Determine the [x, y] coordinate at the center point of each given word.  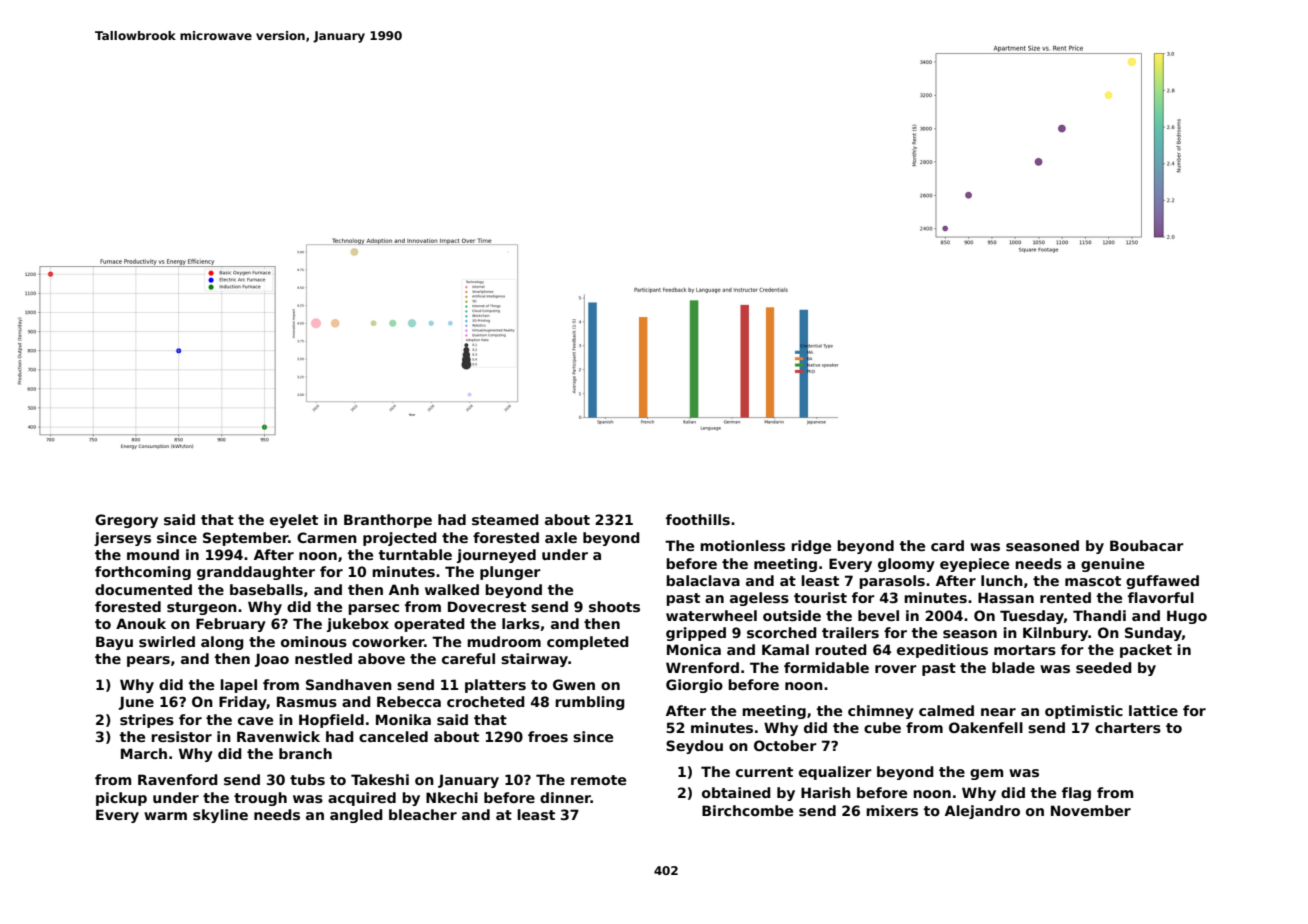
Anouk [141, 623]
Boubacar [1147, 545]
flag [1076, 794]
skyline [220, 816]
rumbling [590, 703]
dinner [565, 797]
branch [305, 753]
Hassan [1006, 597]
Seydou [694, 747]
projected [400, 539]
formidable [826, 667]
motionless [742, 545]
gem [986, 774]
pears [148, 661]
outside [792, 615]
